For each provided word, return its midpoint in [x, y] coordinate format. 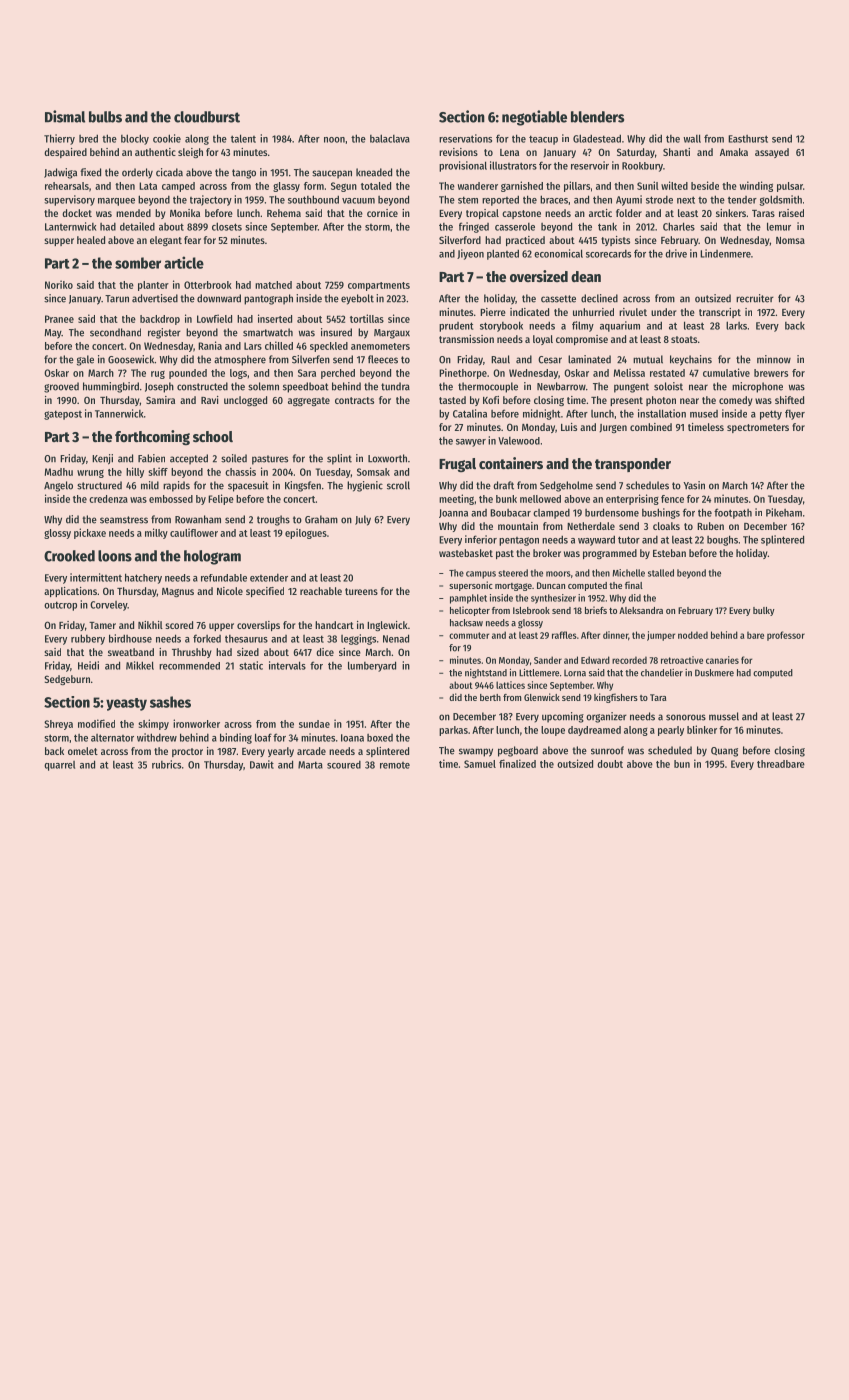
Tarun [117, 299]
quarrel [59, 766]
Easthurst [748, 139]
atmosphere [240, 360]
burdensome [612, 512]
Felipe [221, 499]
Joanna [453, 513]
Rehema [284, 213]
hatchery [143, 578]
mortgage [513, 587]
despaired [65, 153]
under [664, 312]
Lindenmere [725, 253]
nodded [693, 635]
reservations [465, 138]
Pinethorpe [463, 373]
